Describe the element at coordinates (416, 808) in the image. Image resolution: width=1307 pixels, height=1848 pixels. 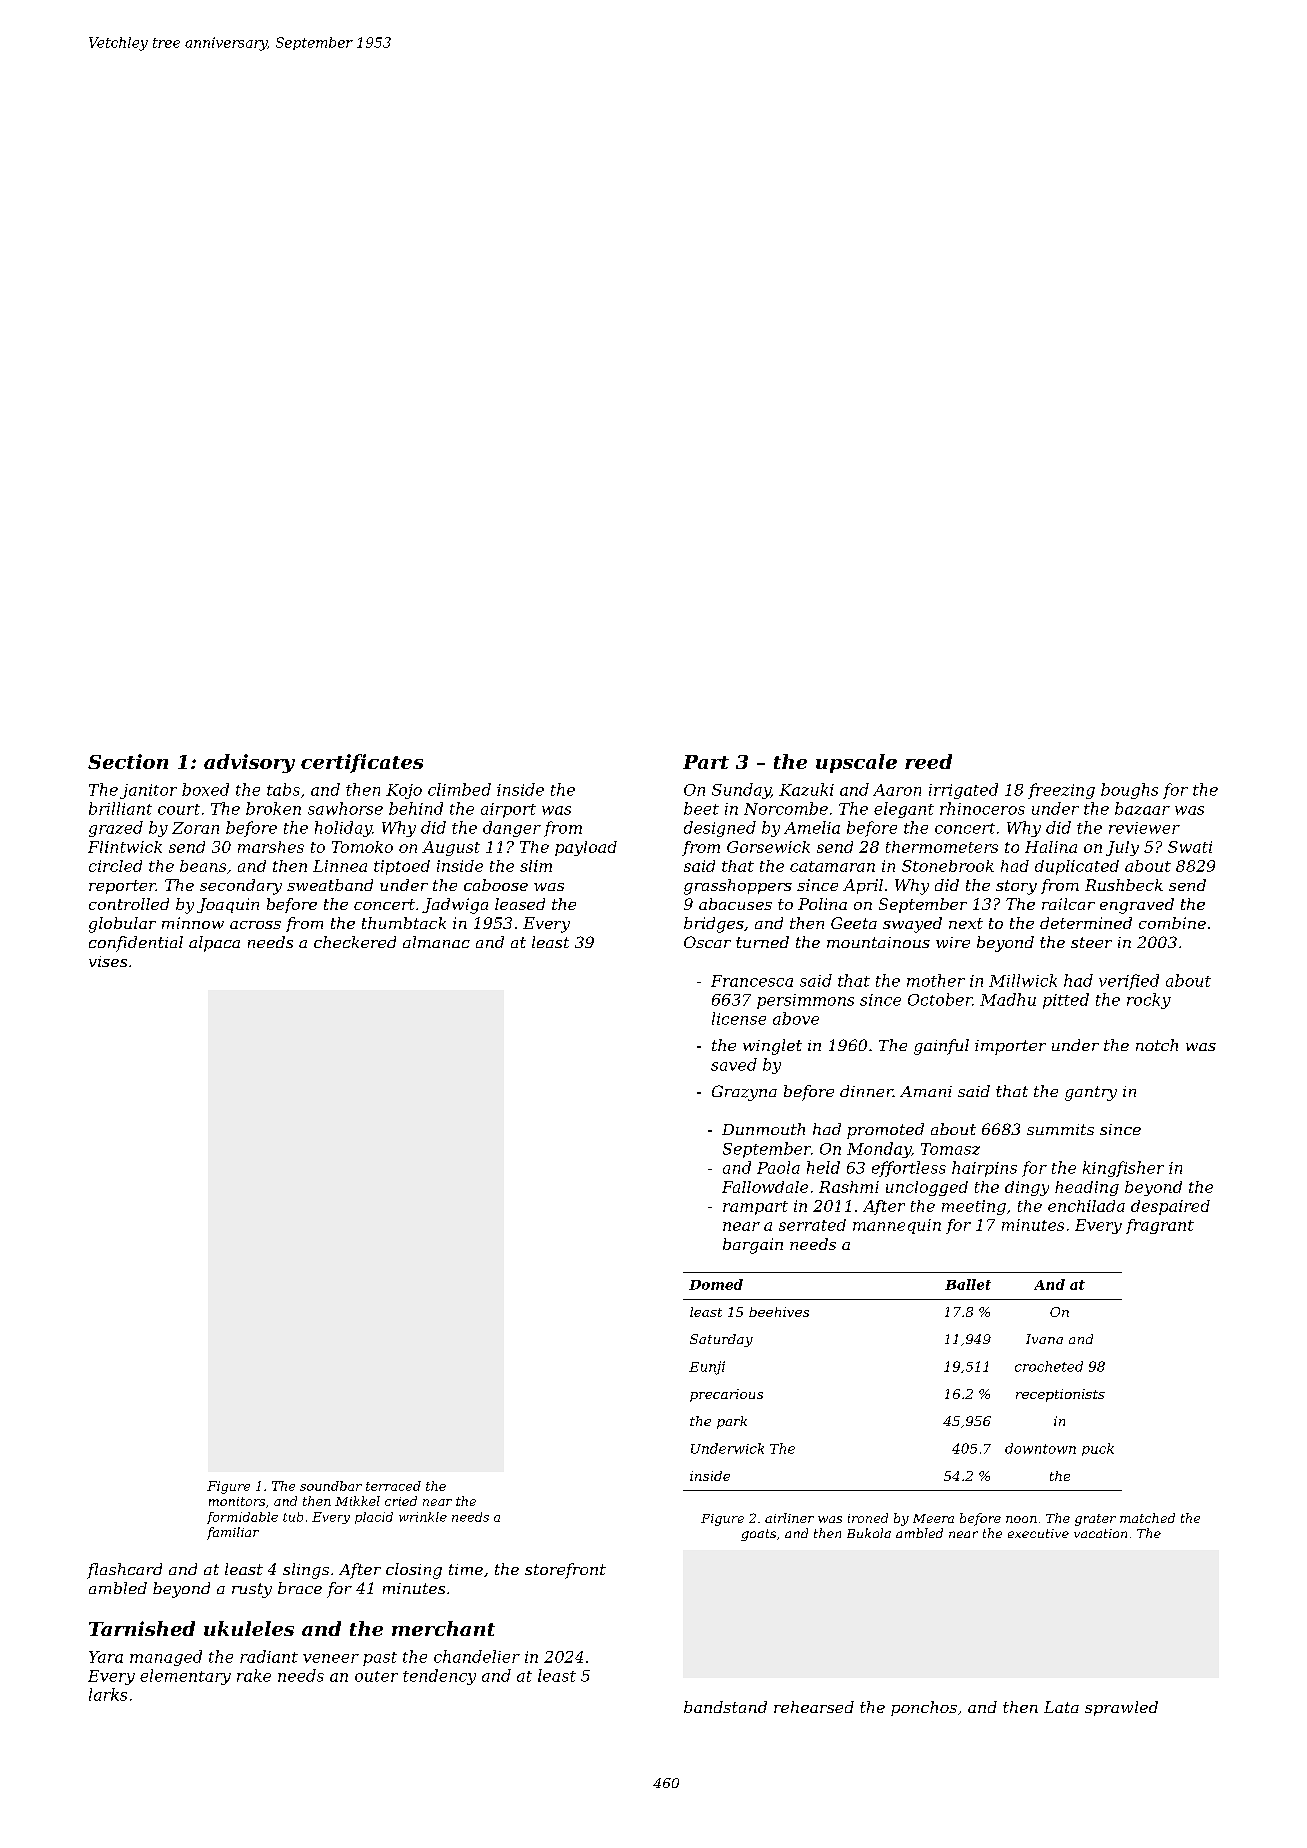
I see `behind` at that location.
